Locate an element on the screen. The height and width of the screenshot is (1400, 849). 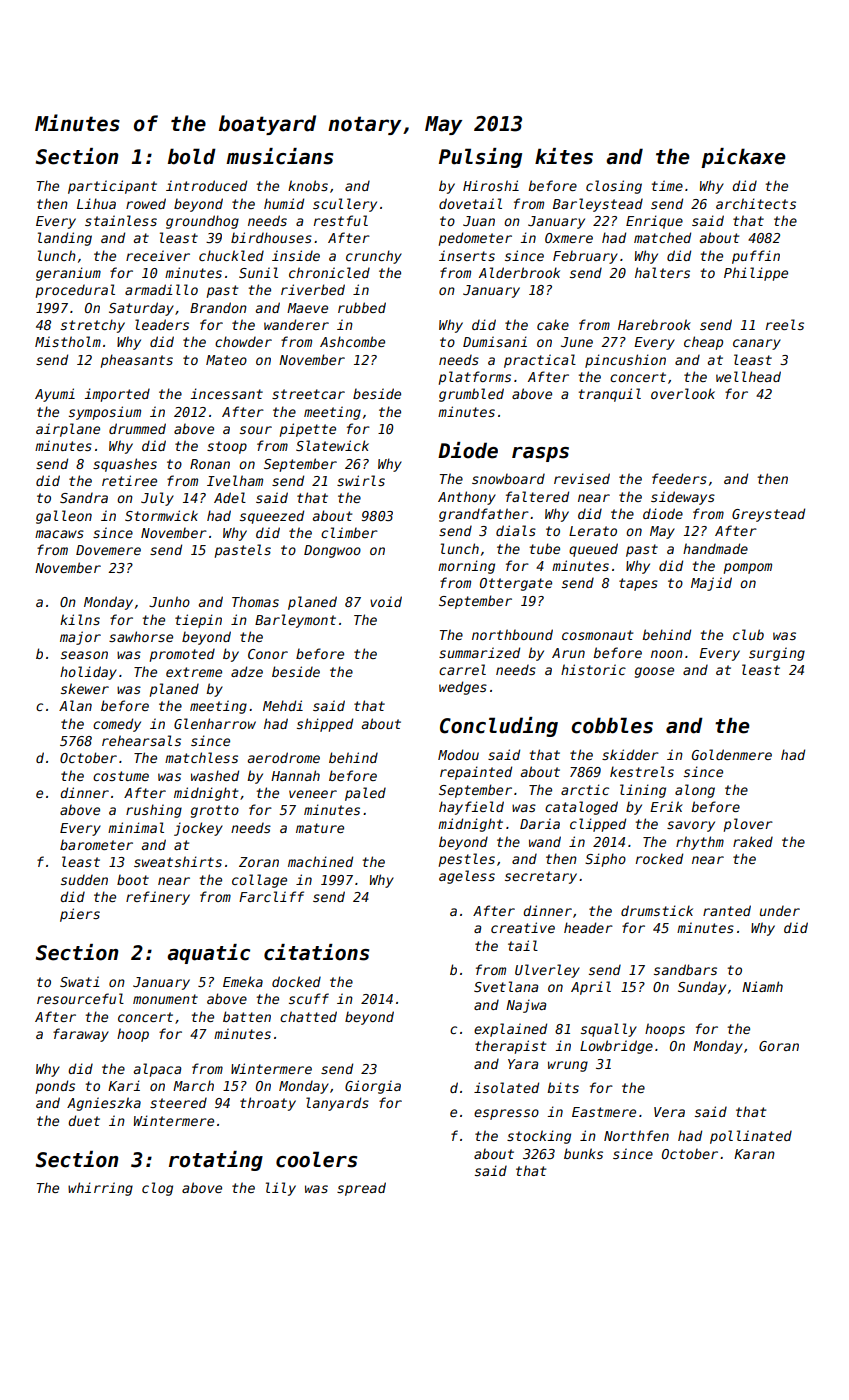
rubbed is located at coordinates (362, 307).
